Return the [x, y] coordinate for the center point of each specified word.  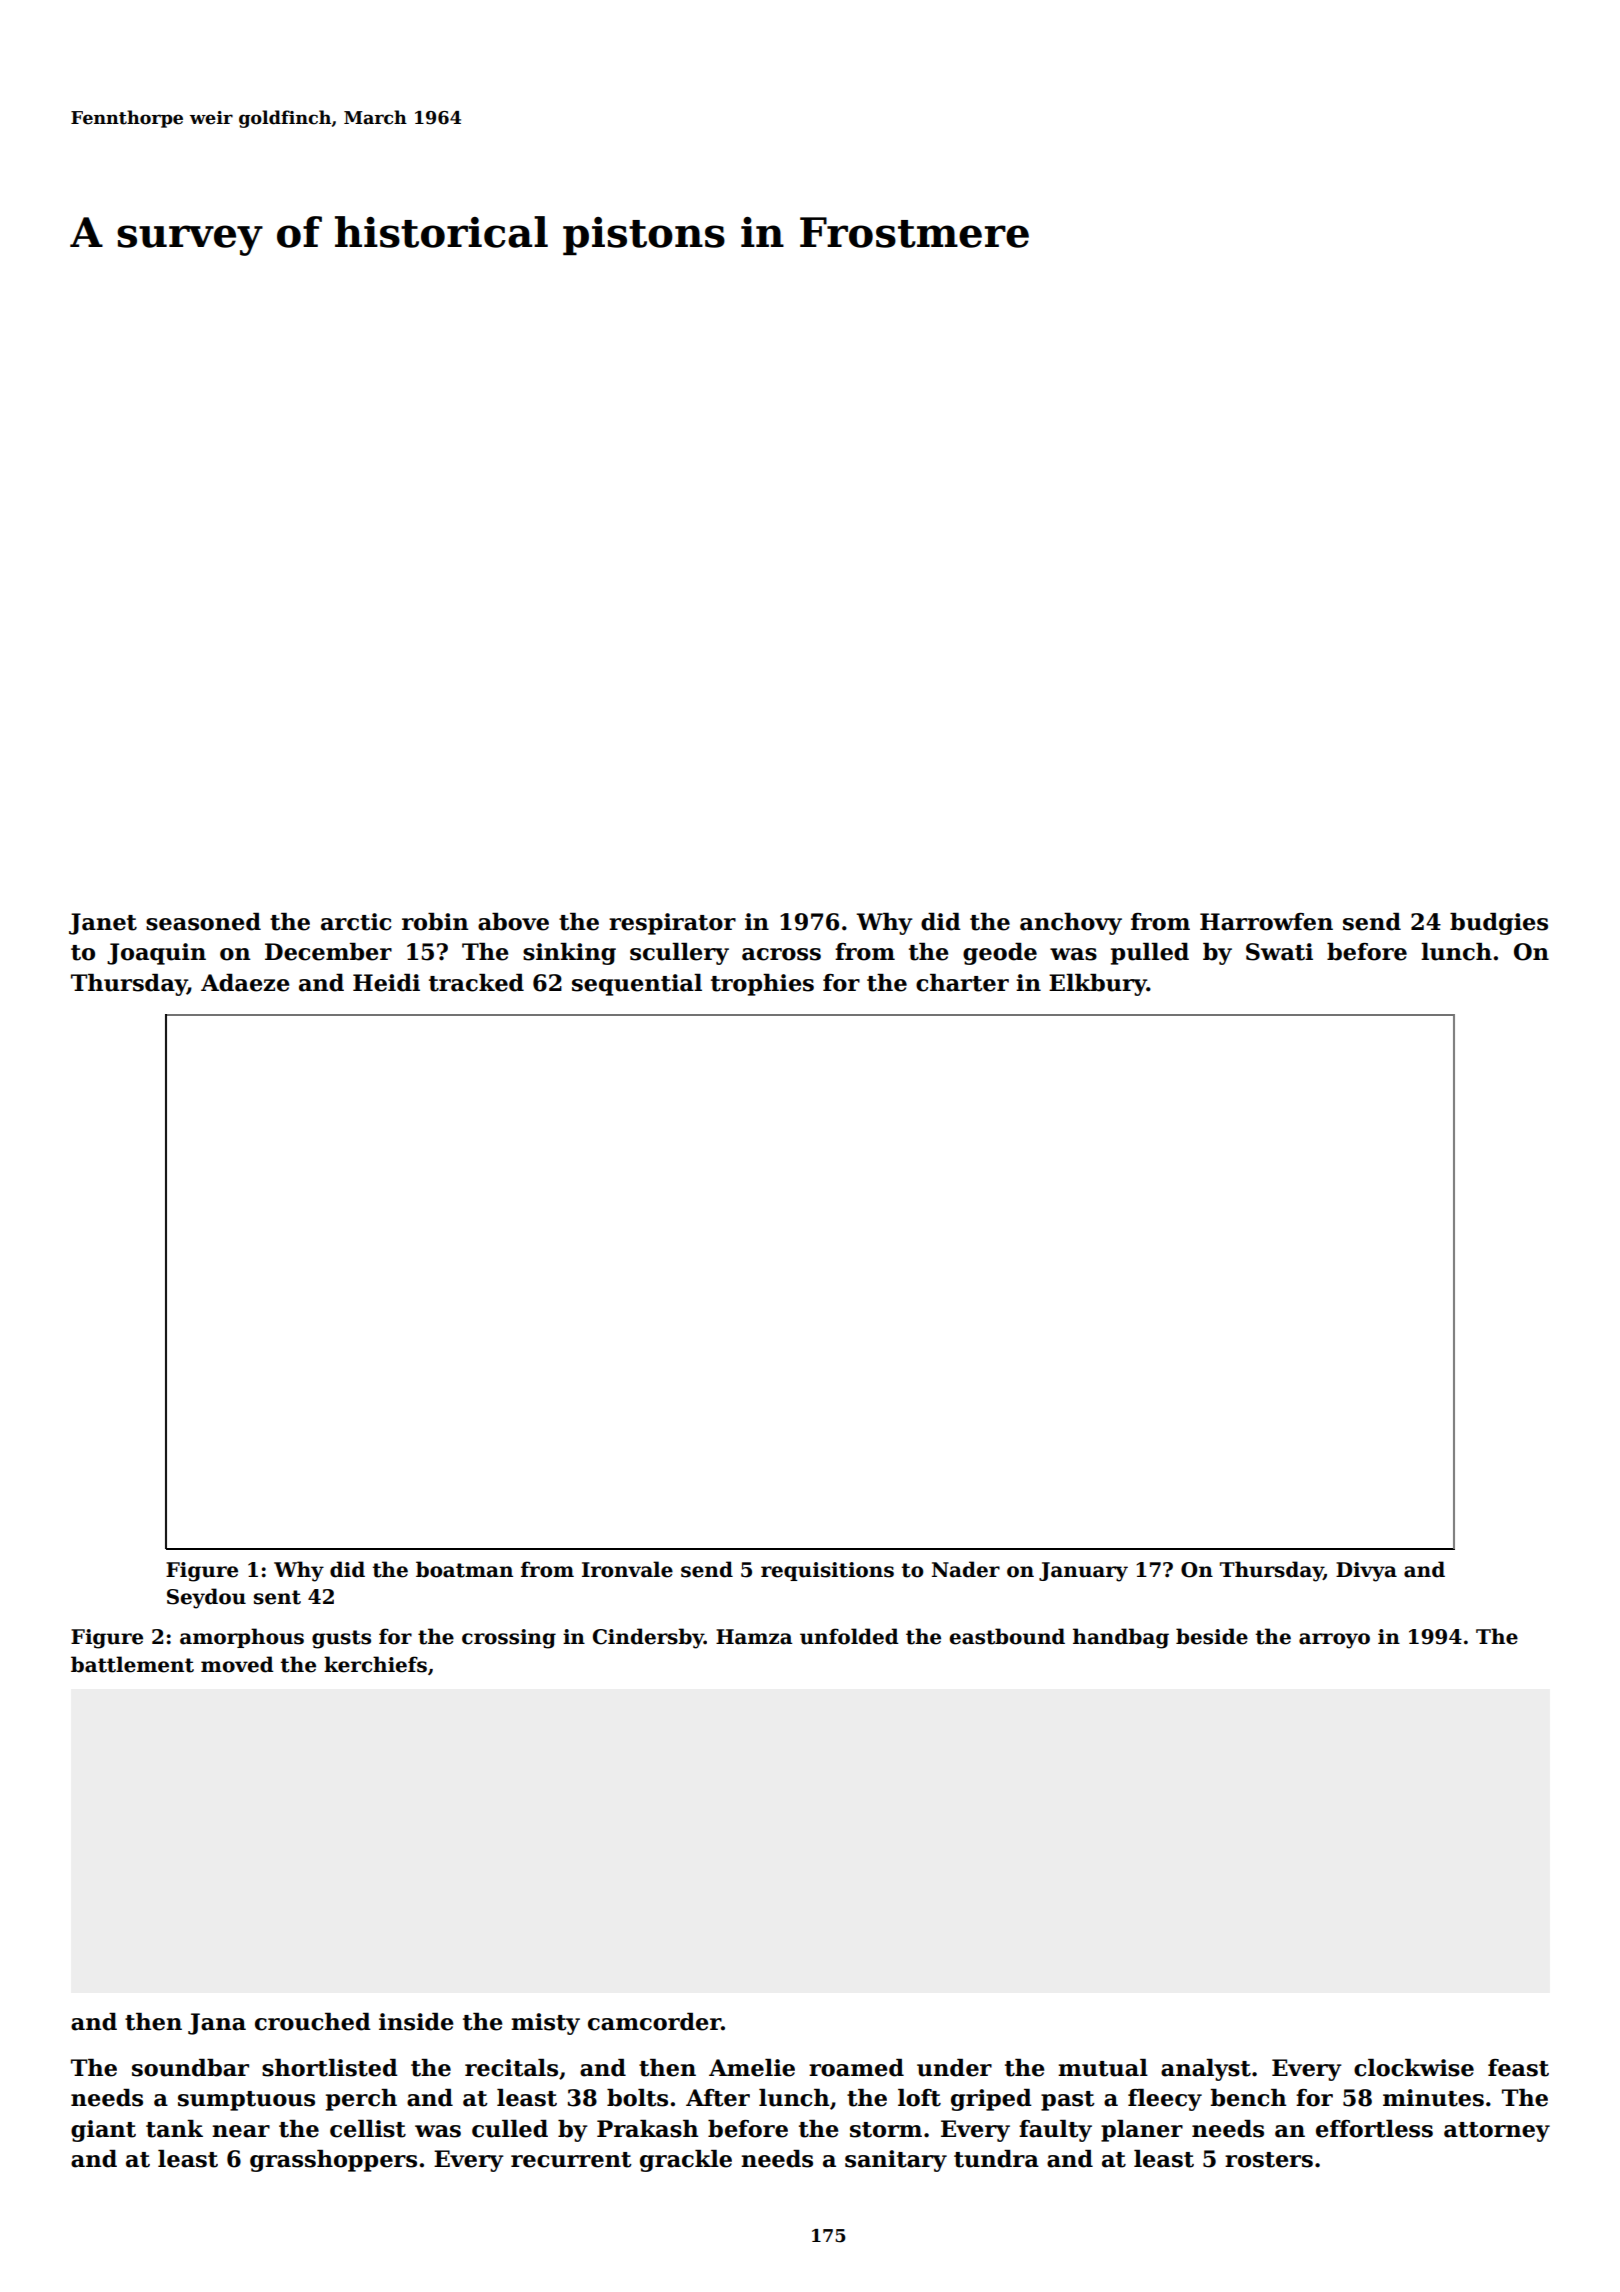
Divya [1366, 1572]
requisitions [827, 1571]
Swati [1279, 952]
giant [103, 2131]
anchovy [1071, 924]
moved [237, 1664]
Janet [103, 924]
